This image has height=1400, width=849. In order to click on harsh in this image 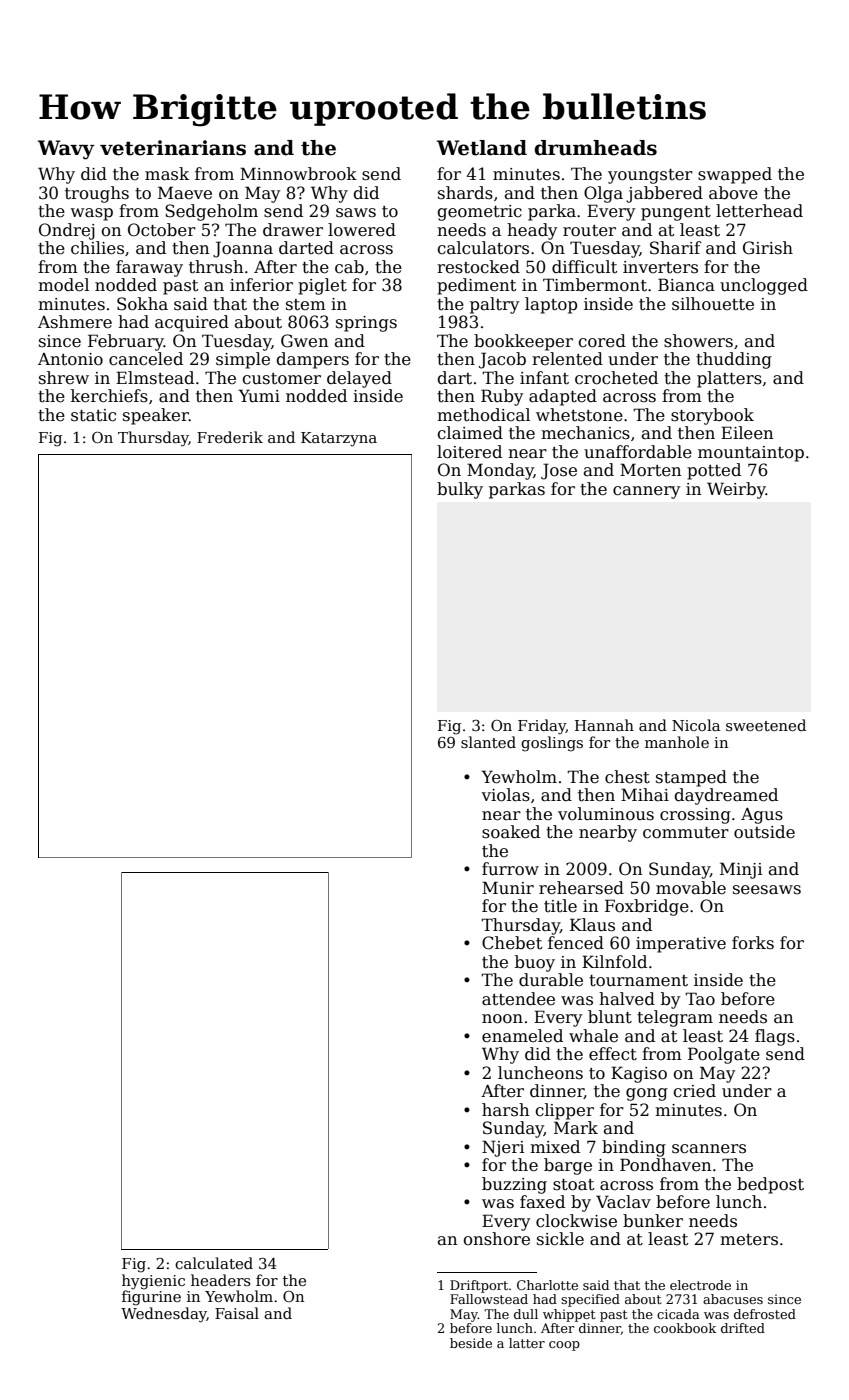, I will do `click(505, 1110)`.
